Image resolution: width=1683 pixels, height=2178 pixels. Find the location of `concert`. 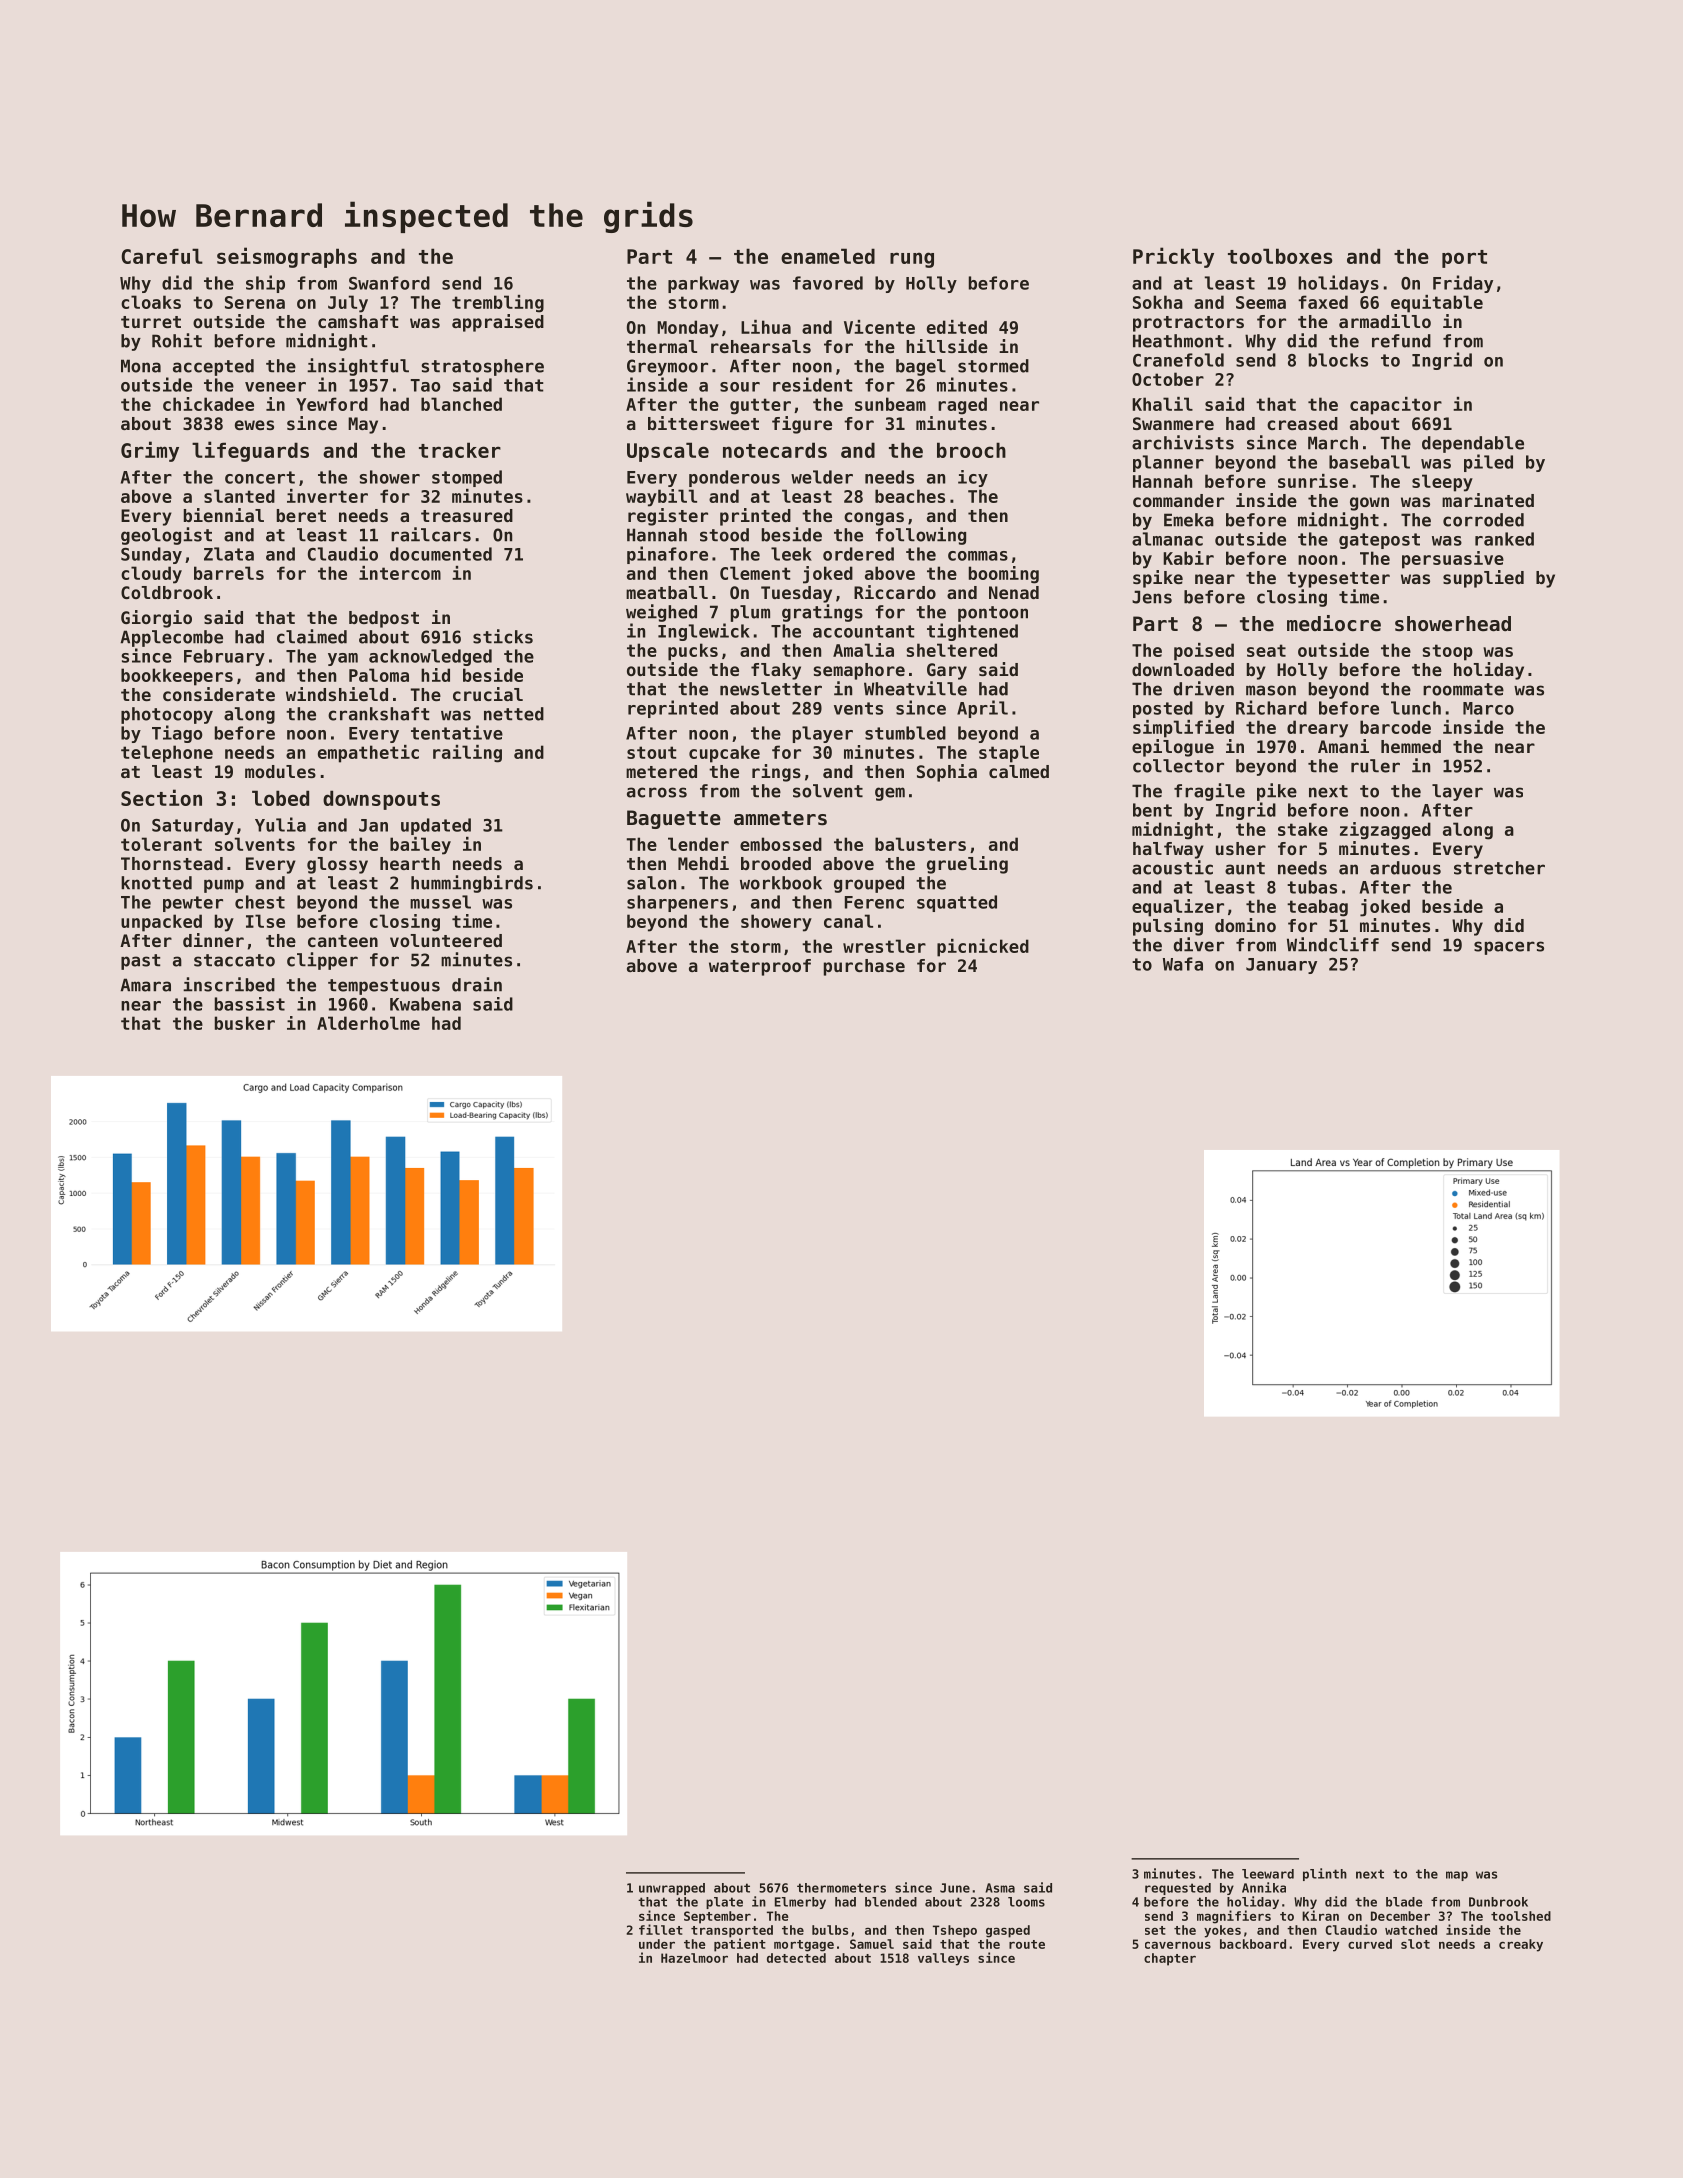

concert is located at coordinates (260, 477).
